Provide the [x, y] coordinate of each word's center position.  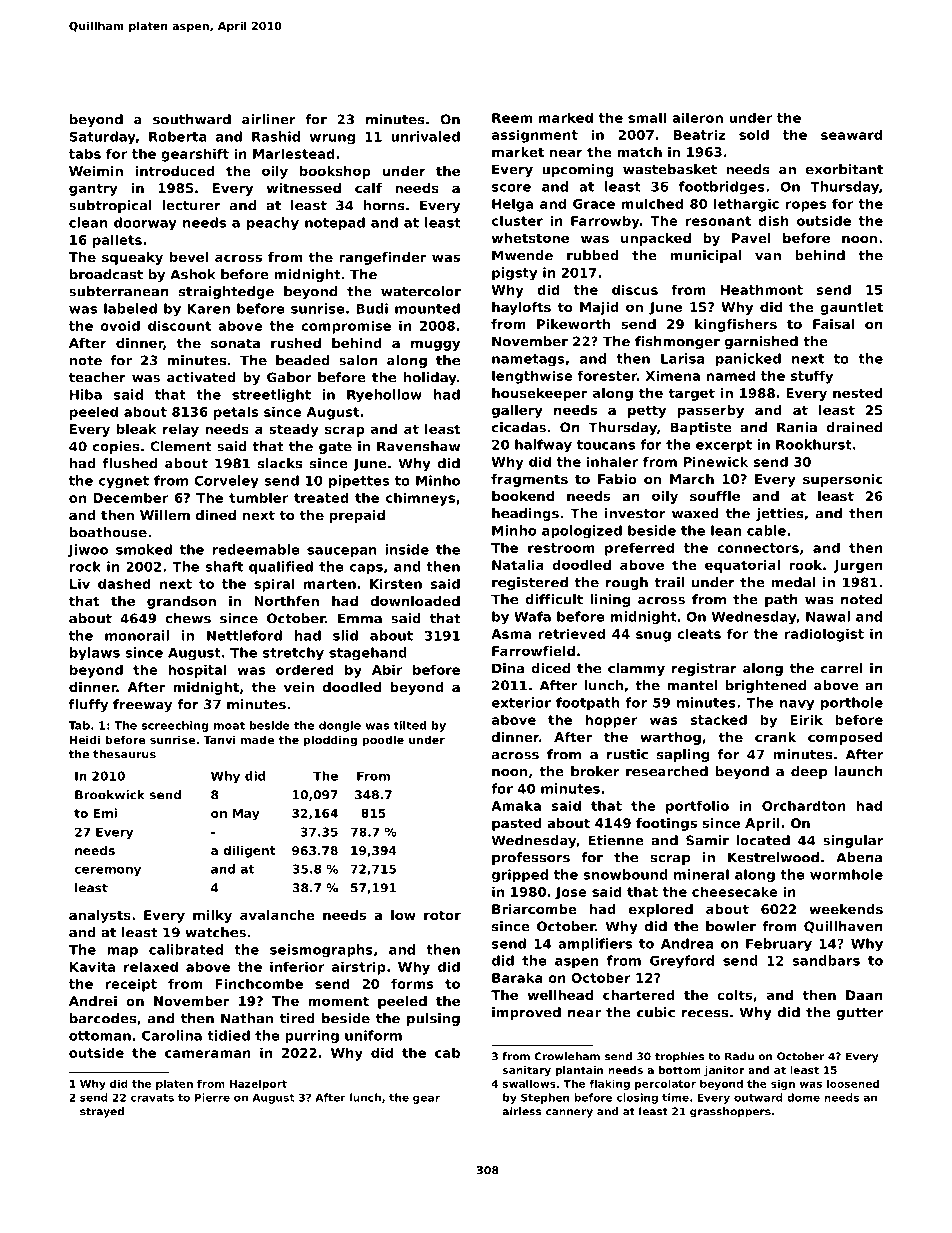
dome [803, 1097]
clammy [636, 669]
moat [229, 725]
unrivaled [425, 136]
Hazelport [258, 1084]
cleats [699, 633]
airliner [268, 119]
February [779, 944]
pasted [516, 824]
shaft [224, 566]
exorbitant [844, 169]
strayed [102, 1112]
